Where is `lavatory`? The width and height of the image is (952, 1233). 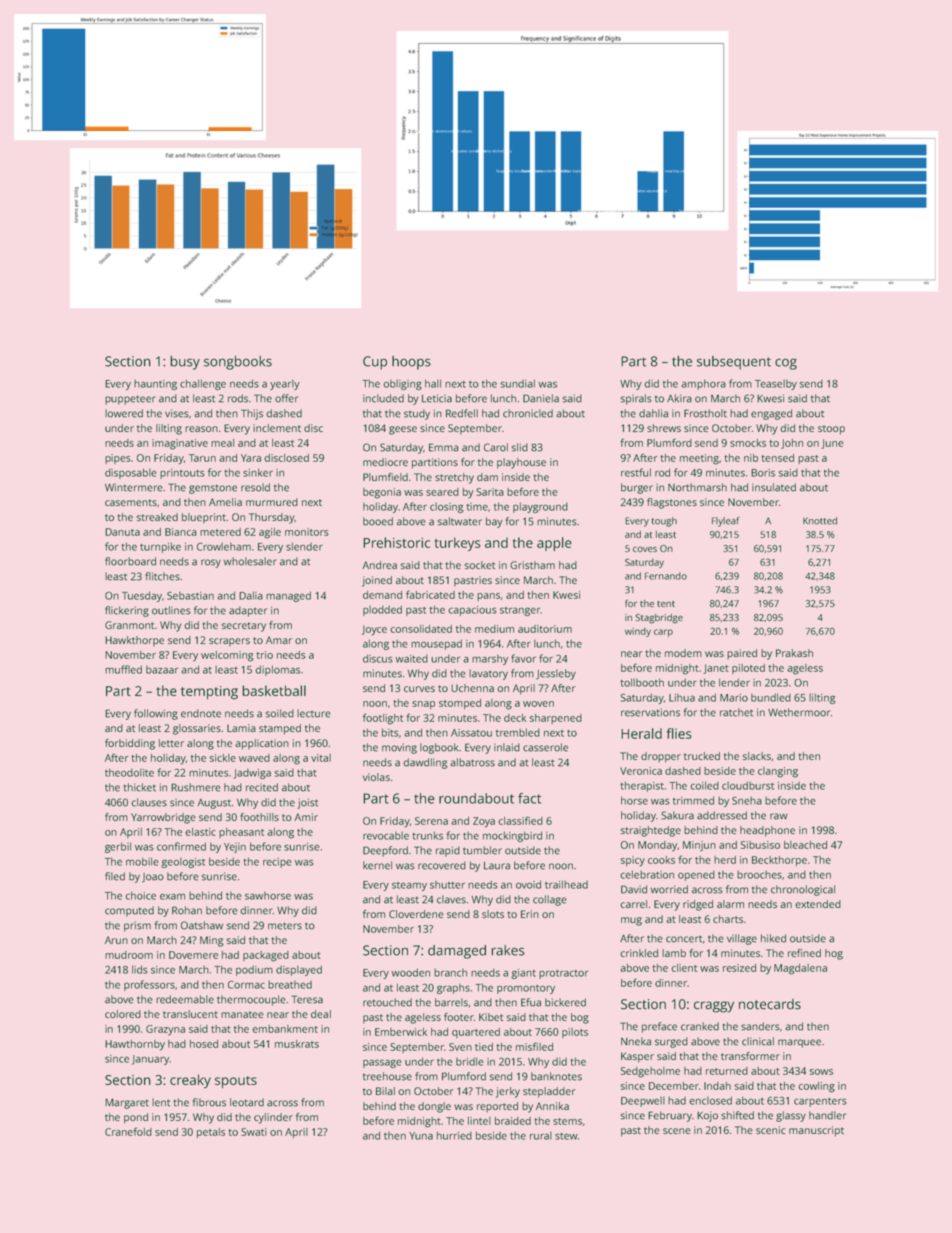
lavatory is located at coordinates (488, 674).
